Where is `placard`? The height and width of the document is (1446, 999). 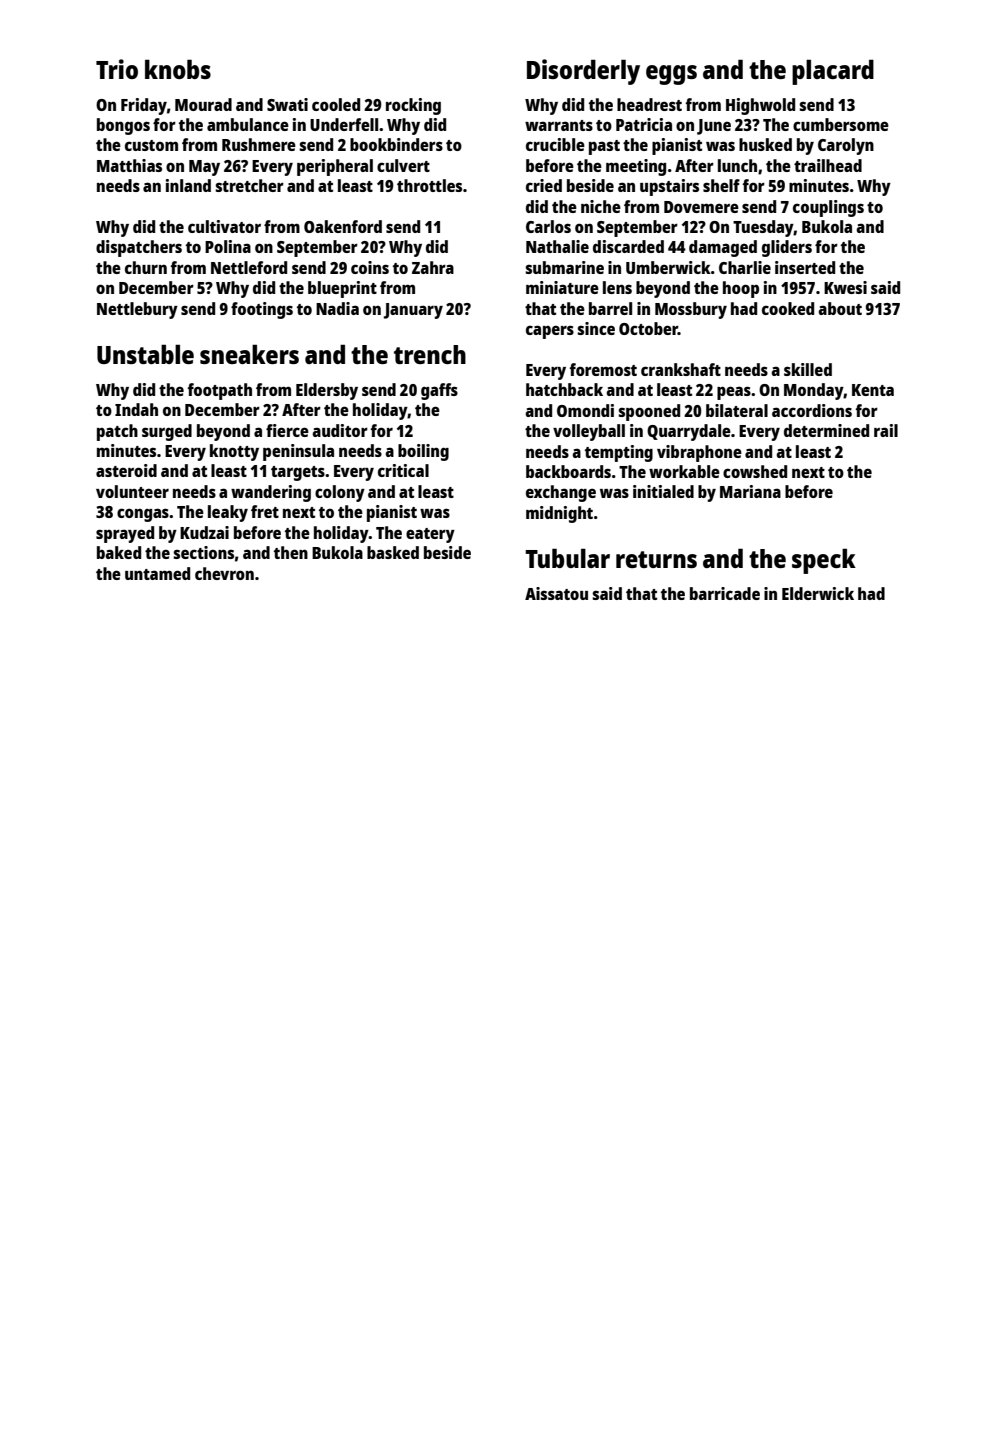 placard is located at coordinates (833, 72).
